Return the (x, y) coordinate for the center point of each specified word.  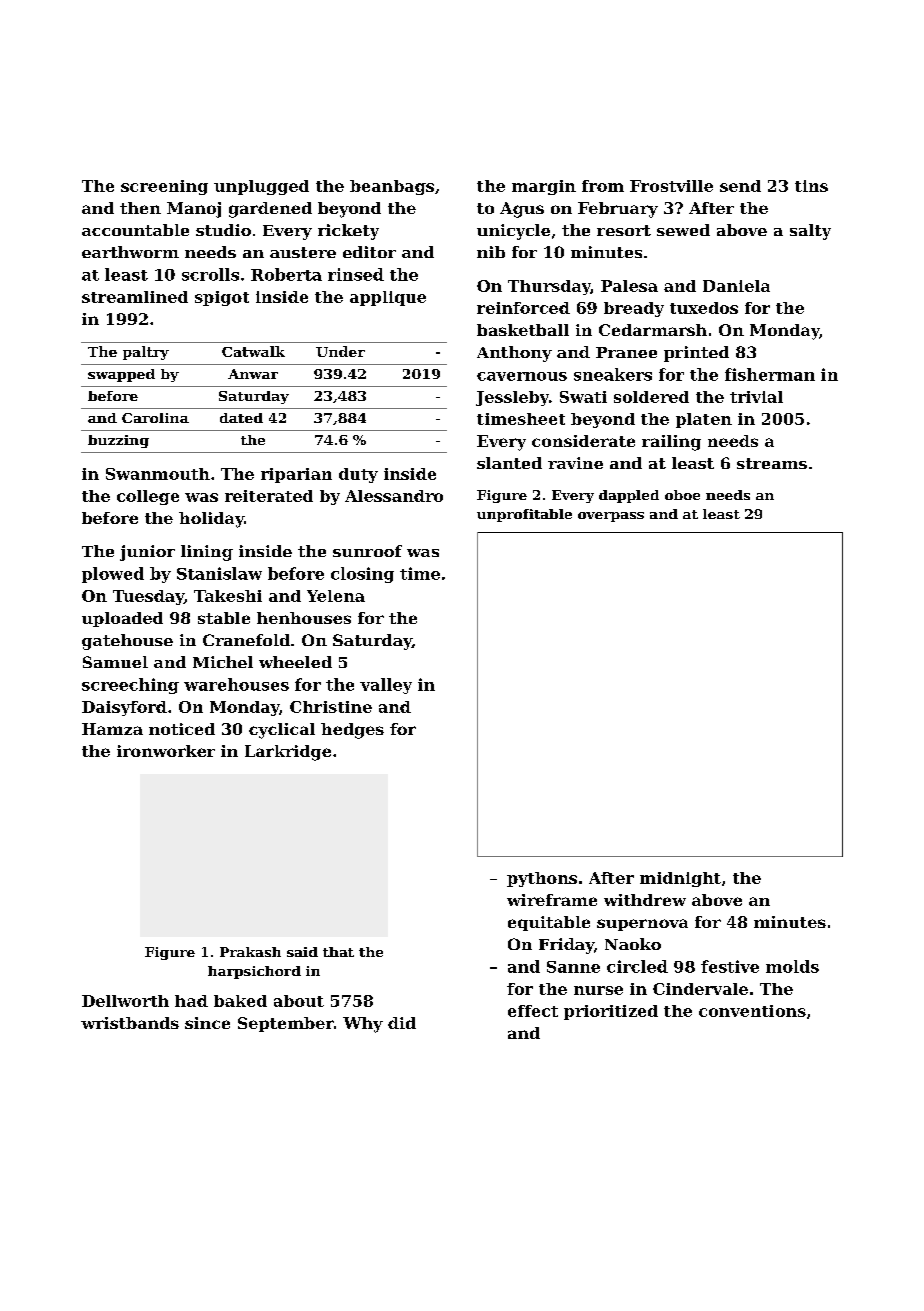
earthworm (130, 252)
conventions (752, 1011)
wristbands (130, 1023)
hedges (352, 731)
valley (386, 686)
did (402, 1023)
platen (704, 420)
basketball (523, 330)
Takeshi (228, 596)
